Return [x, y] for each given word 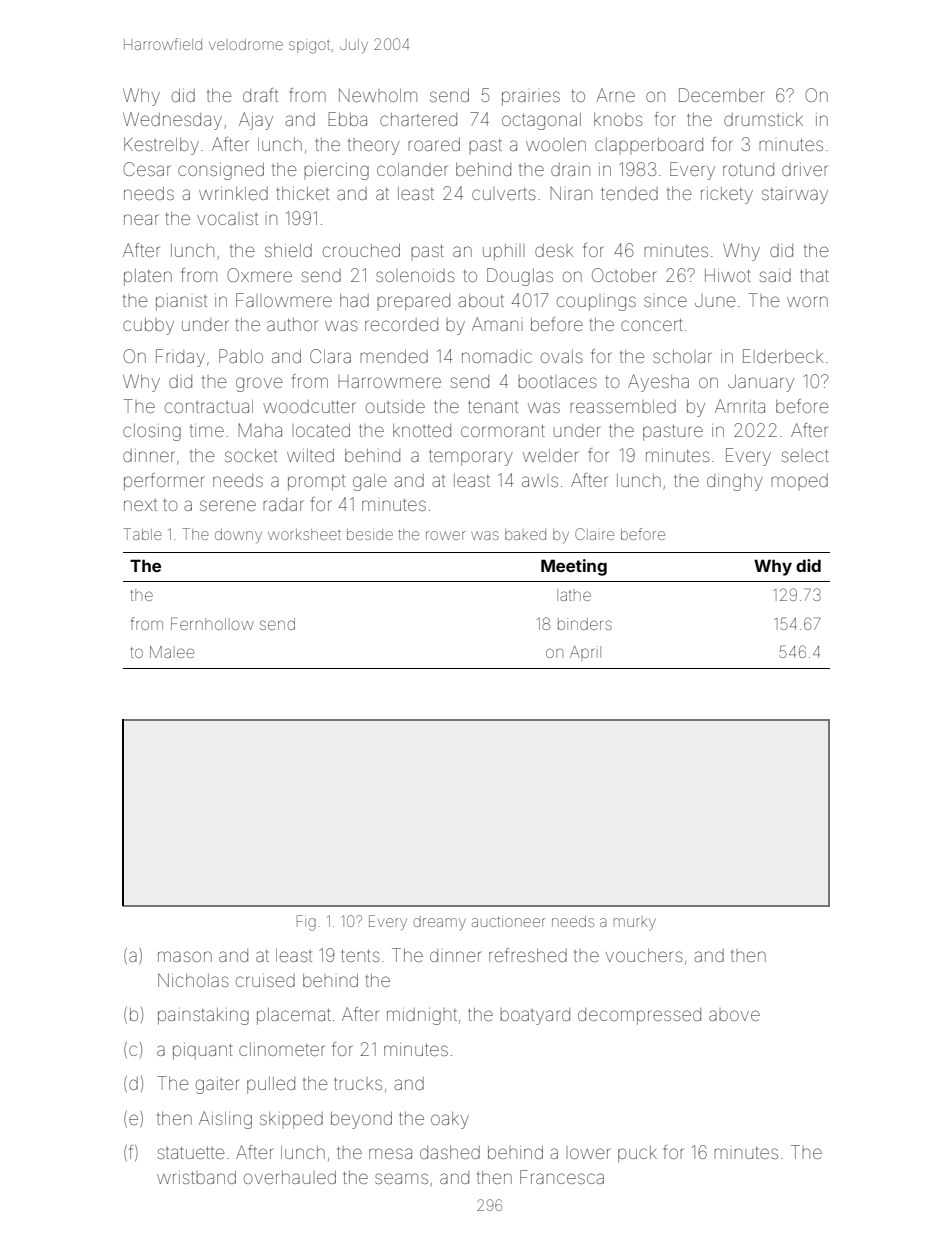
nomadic [497, 356]
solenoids [415, 275]
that [814, 275]
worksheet [304, 534]
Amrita [740, 406]
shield [288, 250]
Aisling [225, 1120]
